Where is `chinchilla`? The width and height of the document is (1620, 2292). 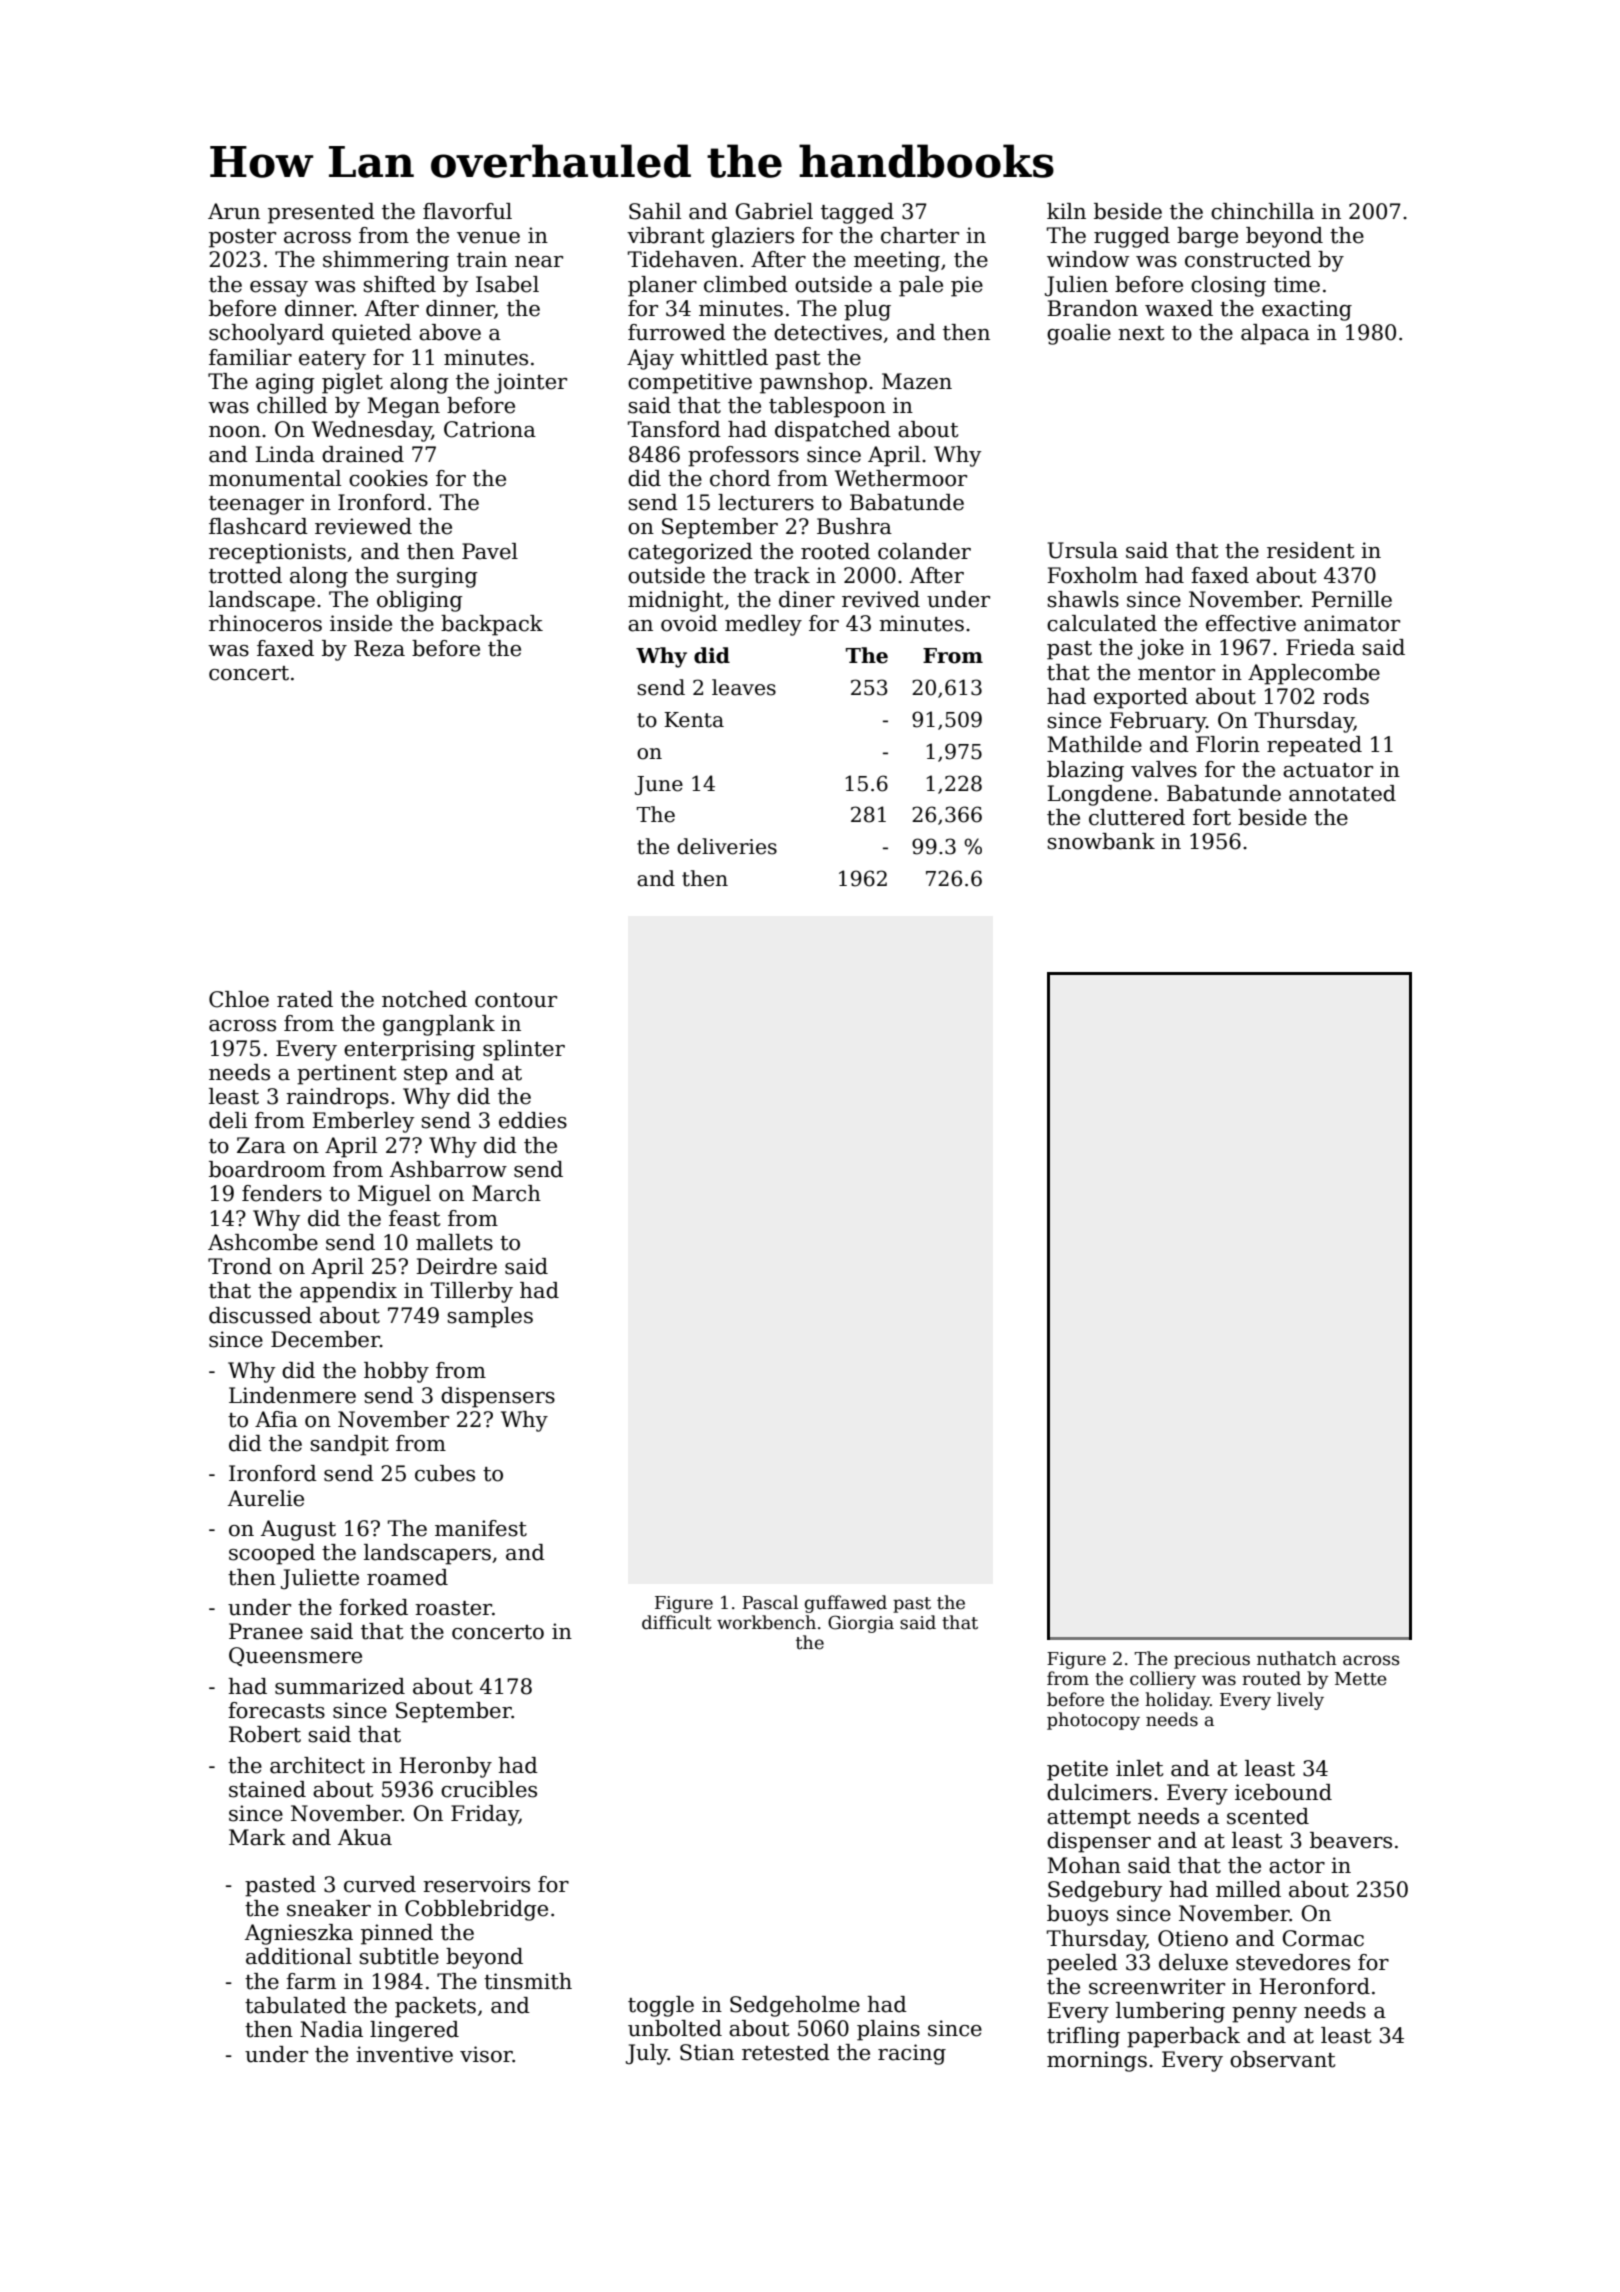
chinchilla is located at coordinates (1262, 211).
